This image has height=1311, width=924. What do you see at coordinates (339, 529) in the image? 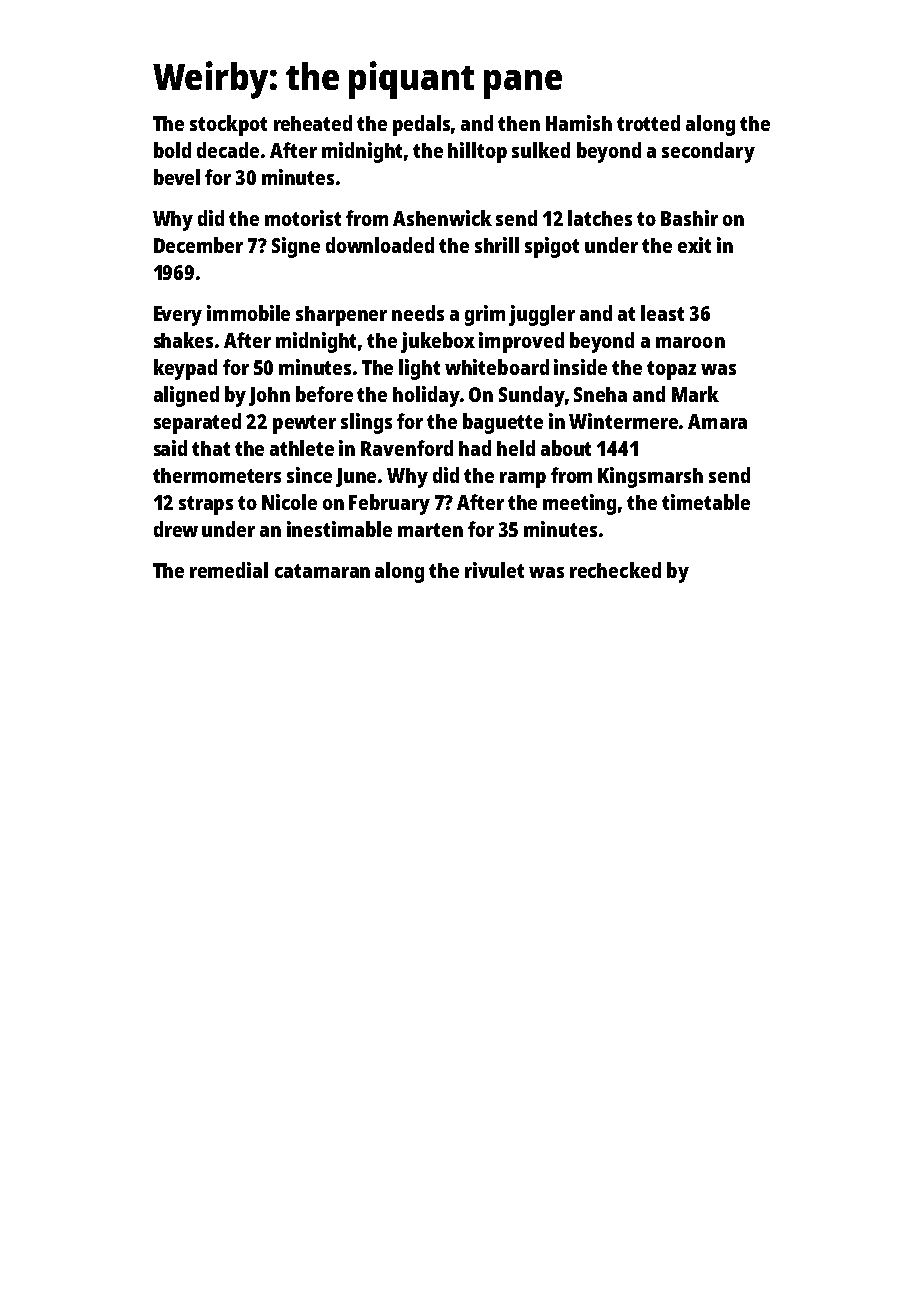
I see `inestimable` at bounding box center [339, 529].
